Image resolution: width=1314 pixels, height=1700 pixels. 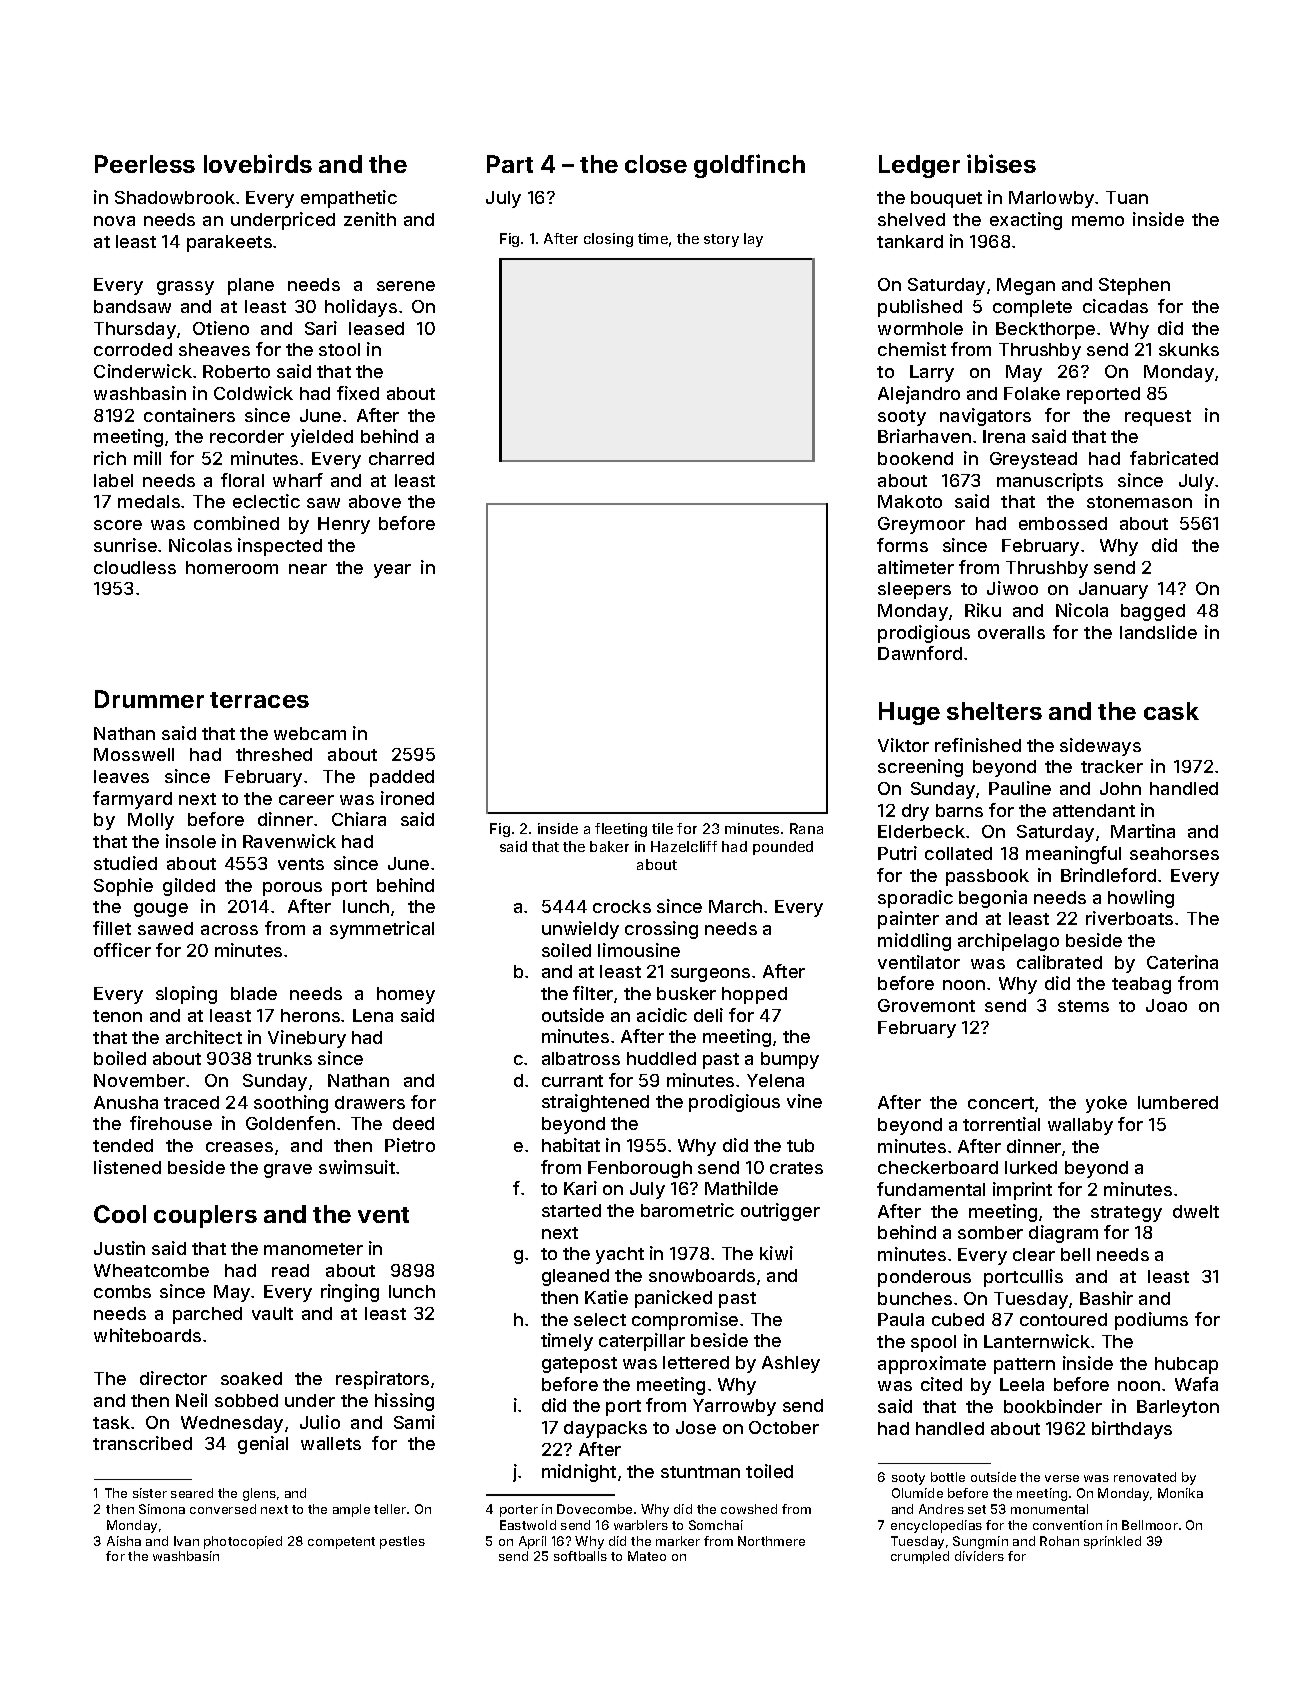 What do you see at coordinates (251, 1378) in the screenshot?
I see `soaked` at bounding box center [251, 1378].
